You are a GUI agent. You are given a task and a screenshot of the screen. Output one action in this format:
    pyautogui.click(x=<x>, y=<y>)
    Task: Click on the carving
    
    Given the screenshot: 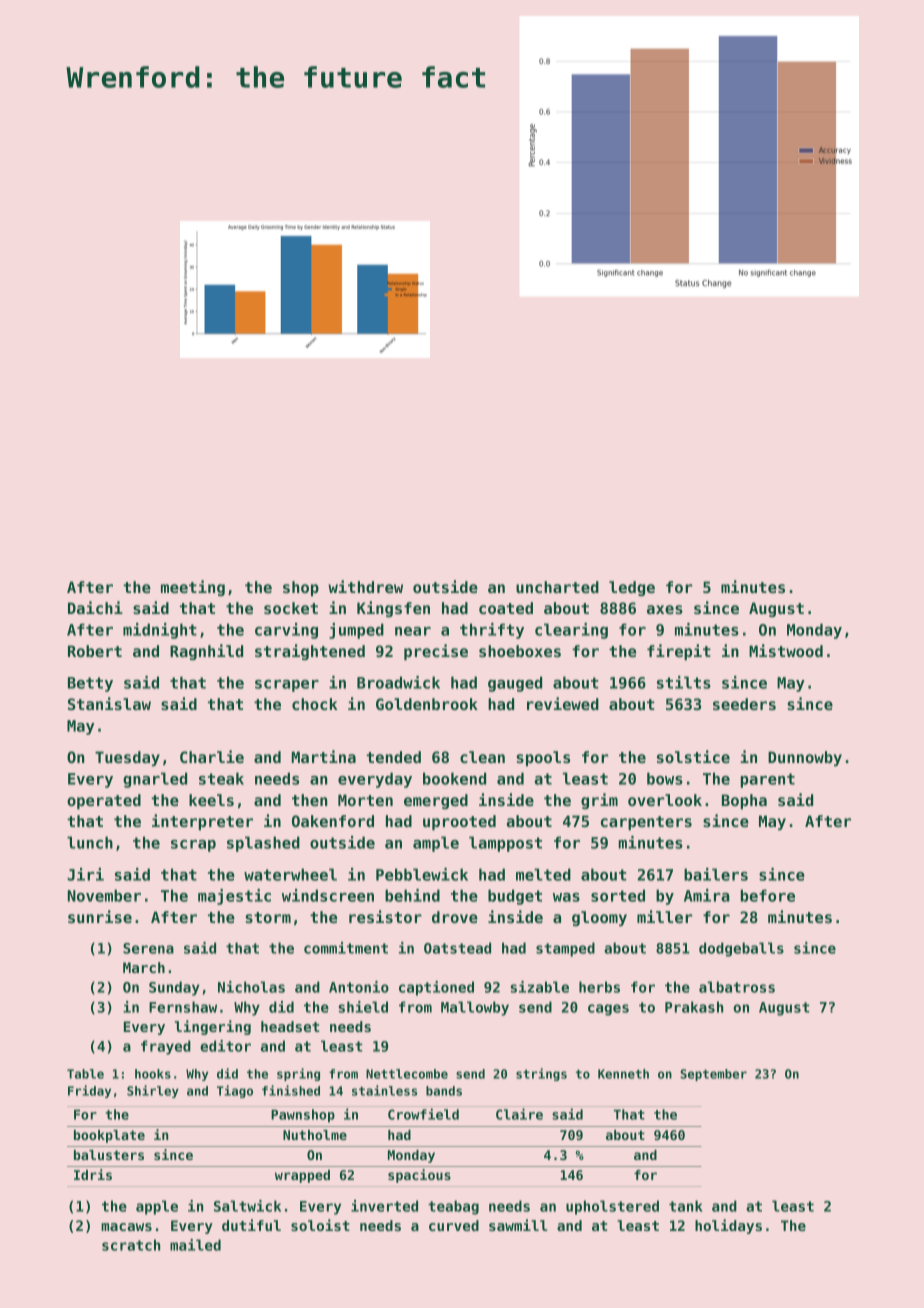 What is the action you would take?
    pyautogui.click(x=286, y=631)
